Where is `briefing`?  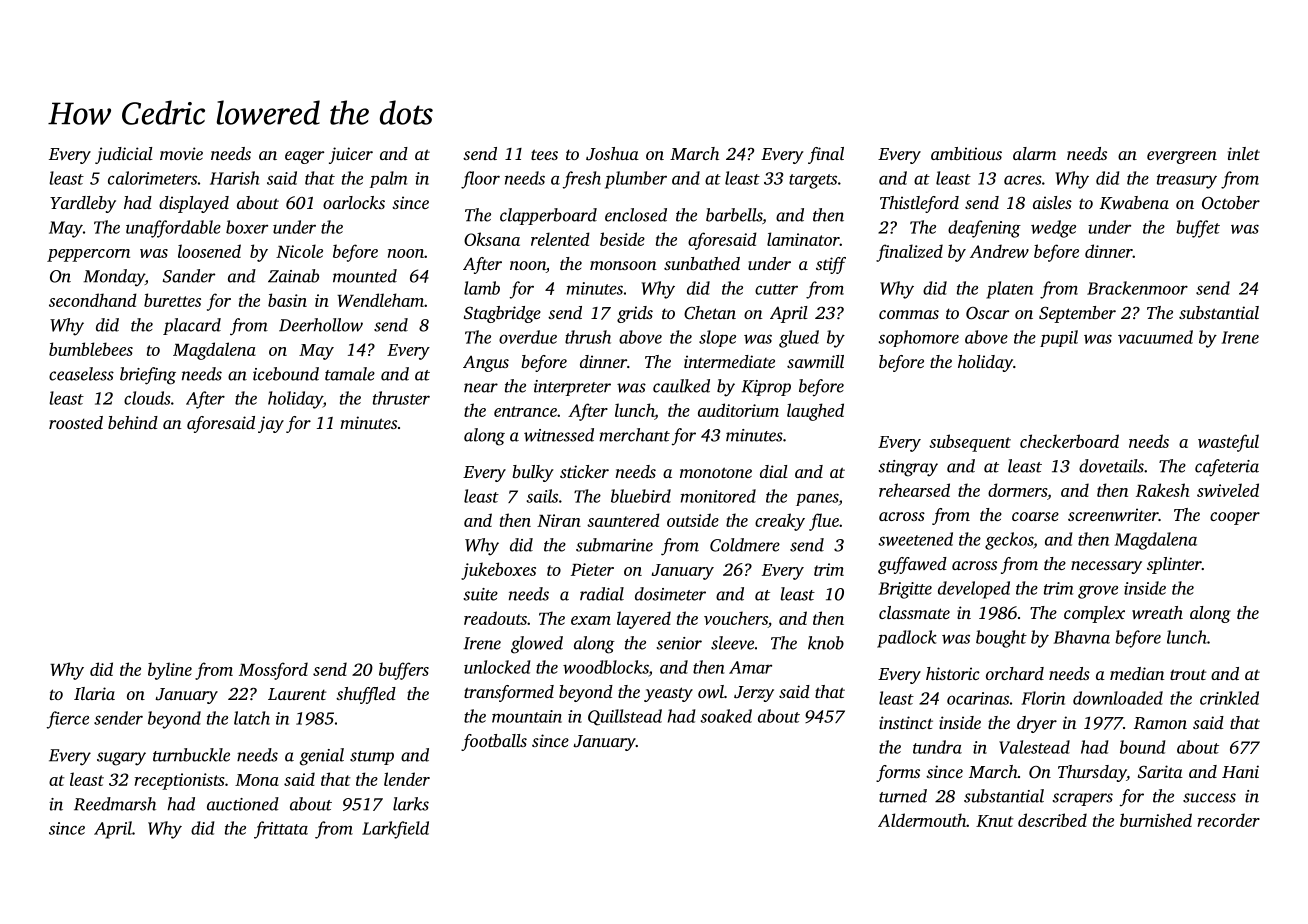 briefing is located at coordinates (148, 376).
